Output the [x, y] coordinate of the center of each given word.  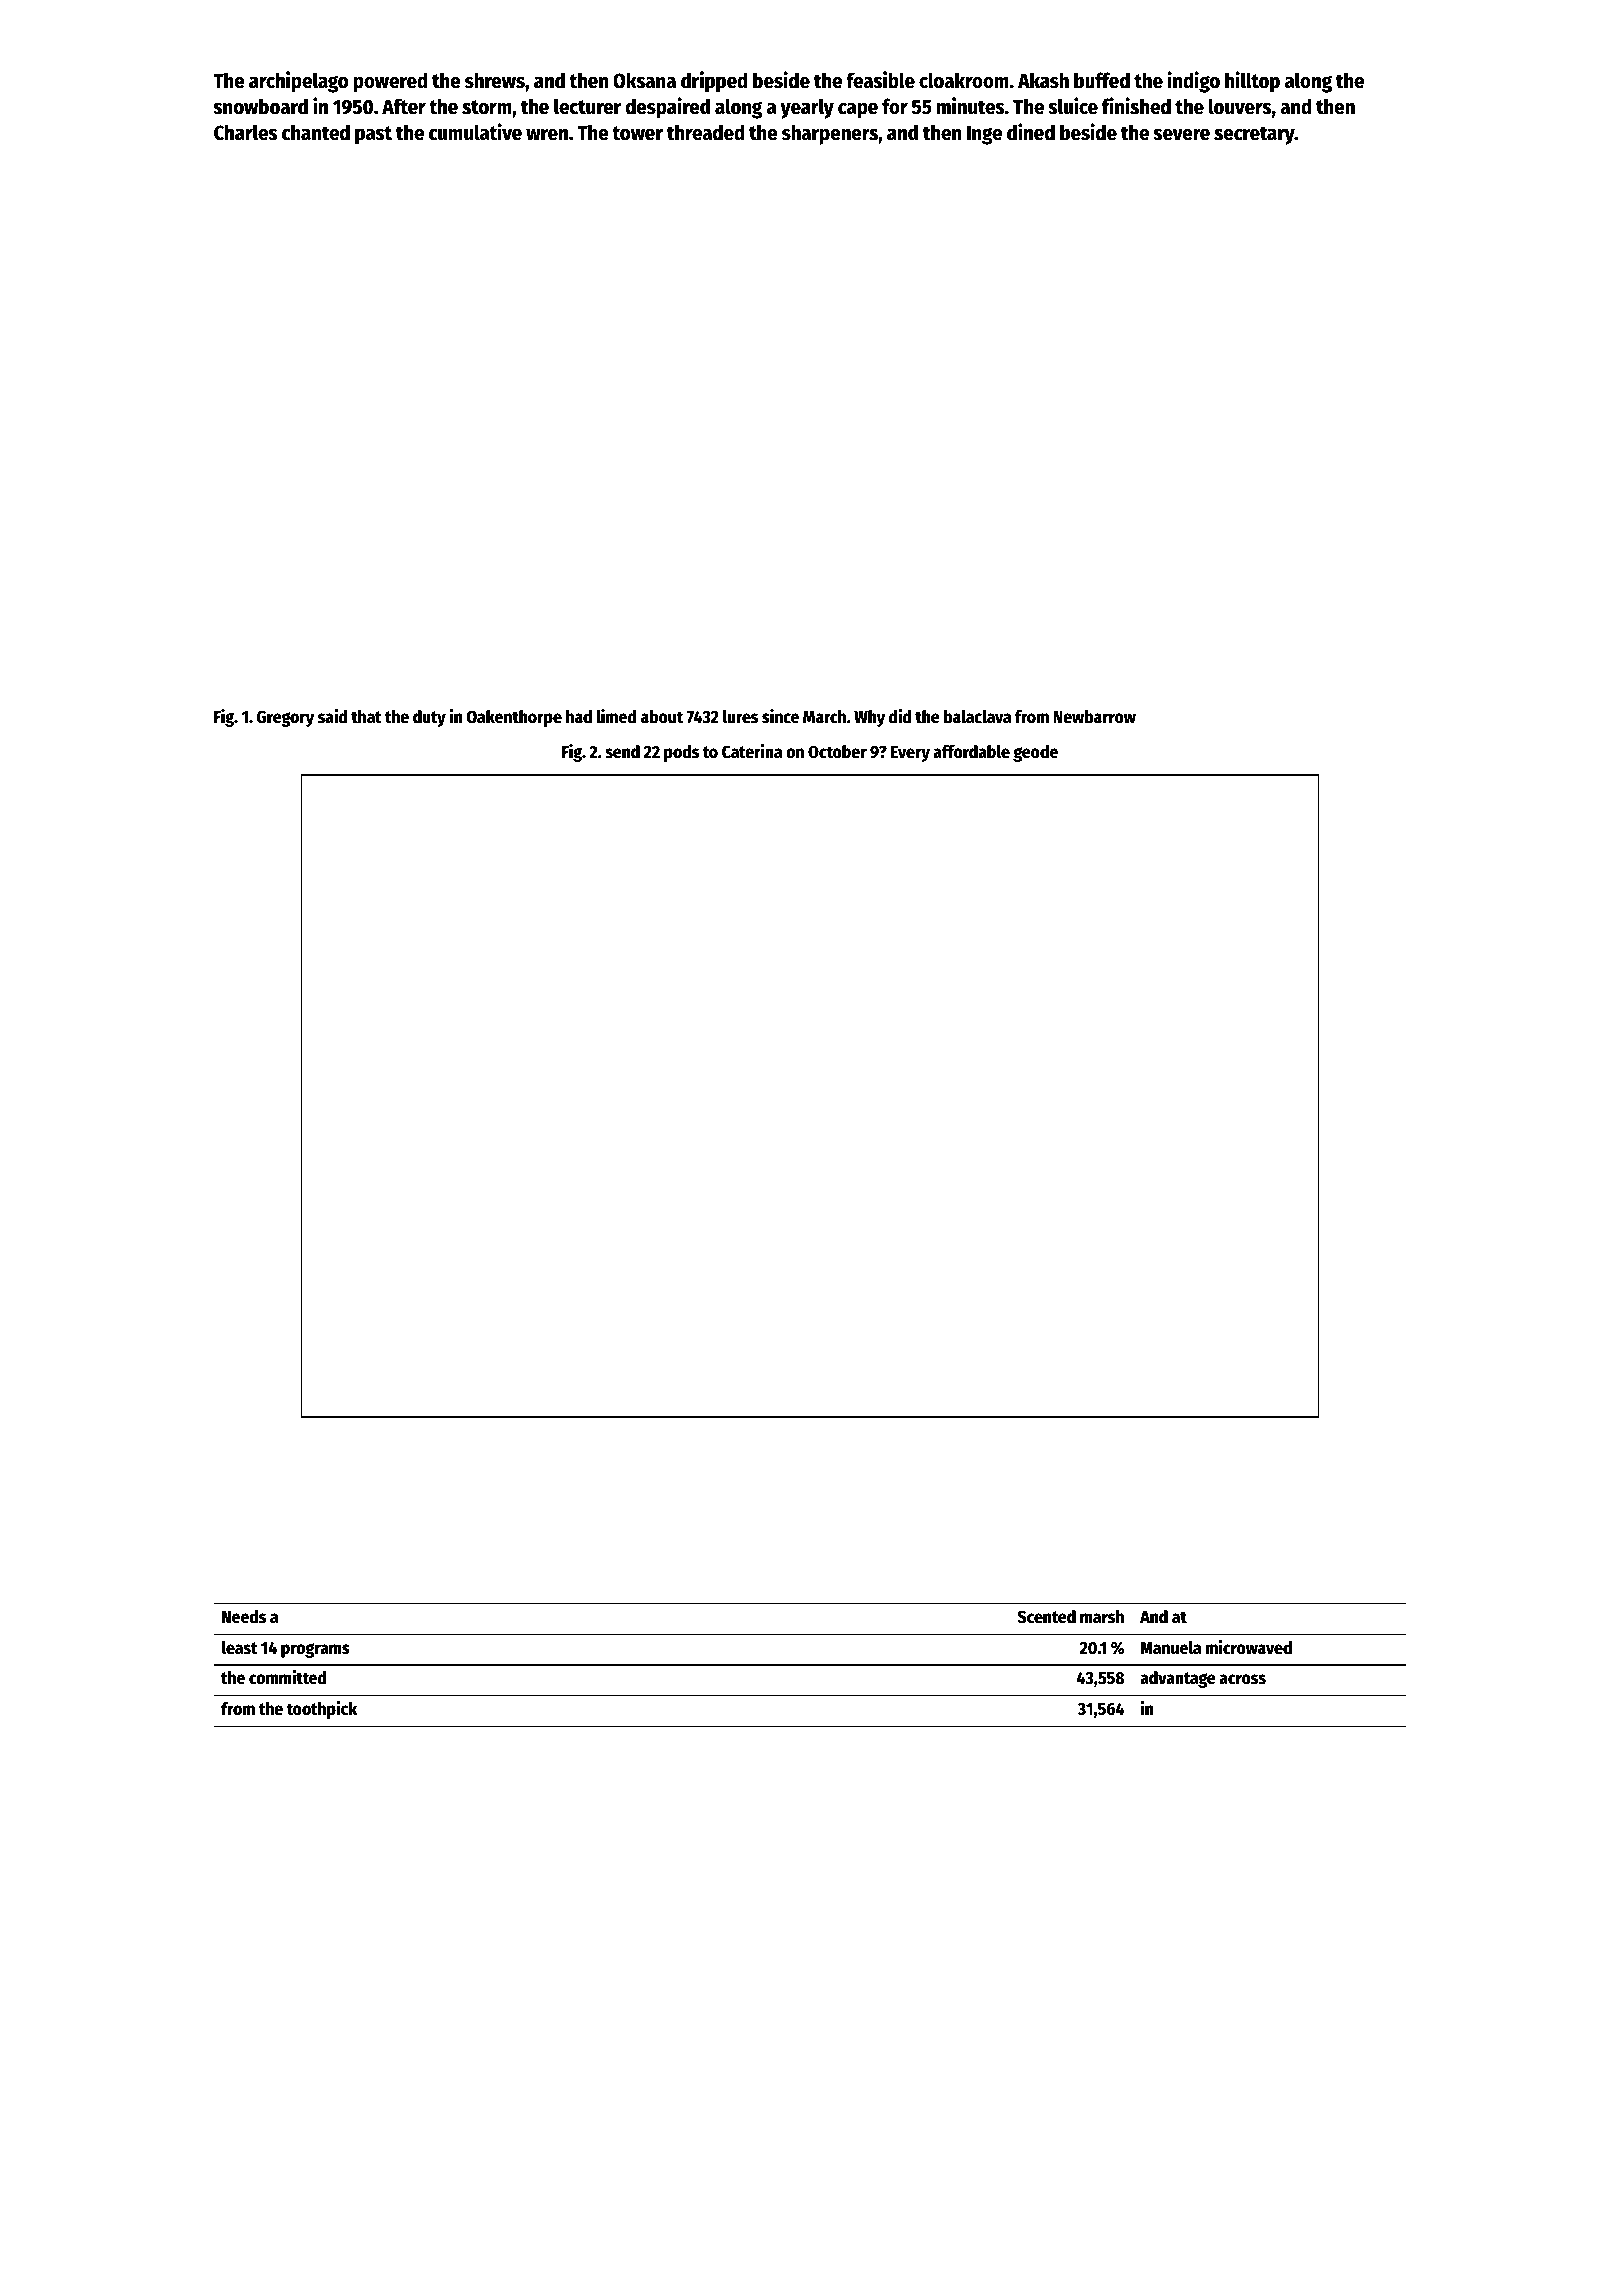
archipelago [298, 82]
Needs [244, 1617]
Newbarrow [1094, 717]
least [239, 1648]
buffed [1102, 80]
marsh [1102, 1617]
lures [740, 717]
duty [429, 718]
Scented [1047, 1617]
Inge [984, 135]
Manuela [1170, 1648]
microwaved [1249, 1647]
